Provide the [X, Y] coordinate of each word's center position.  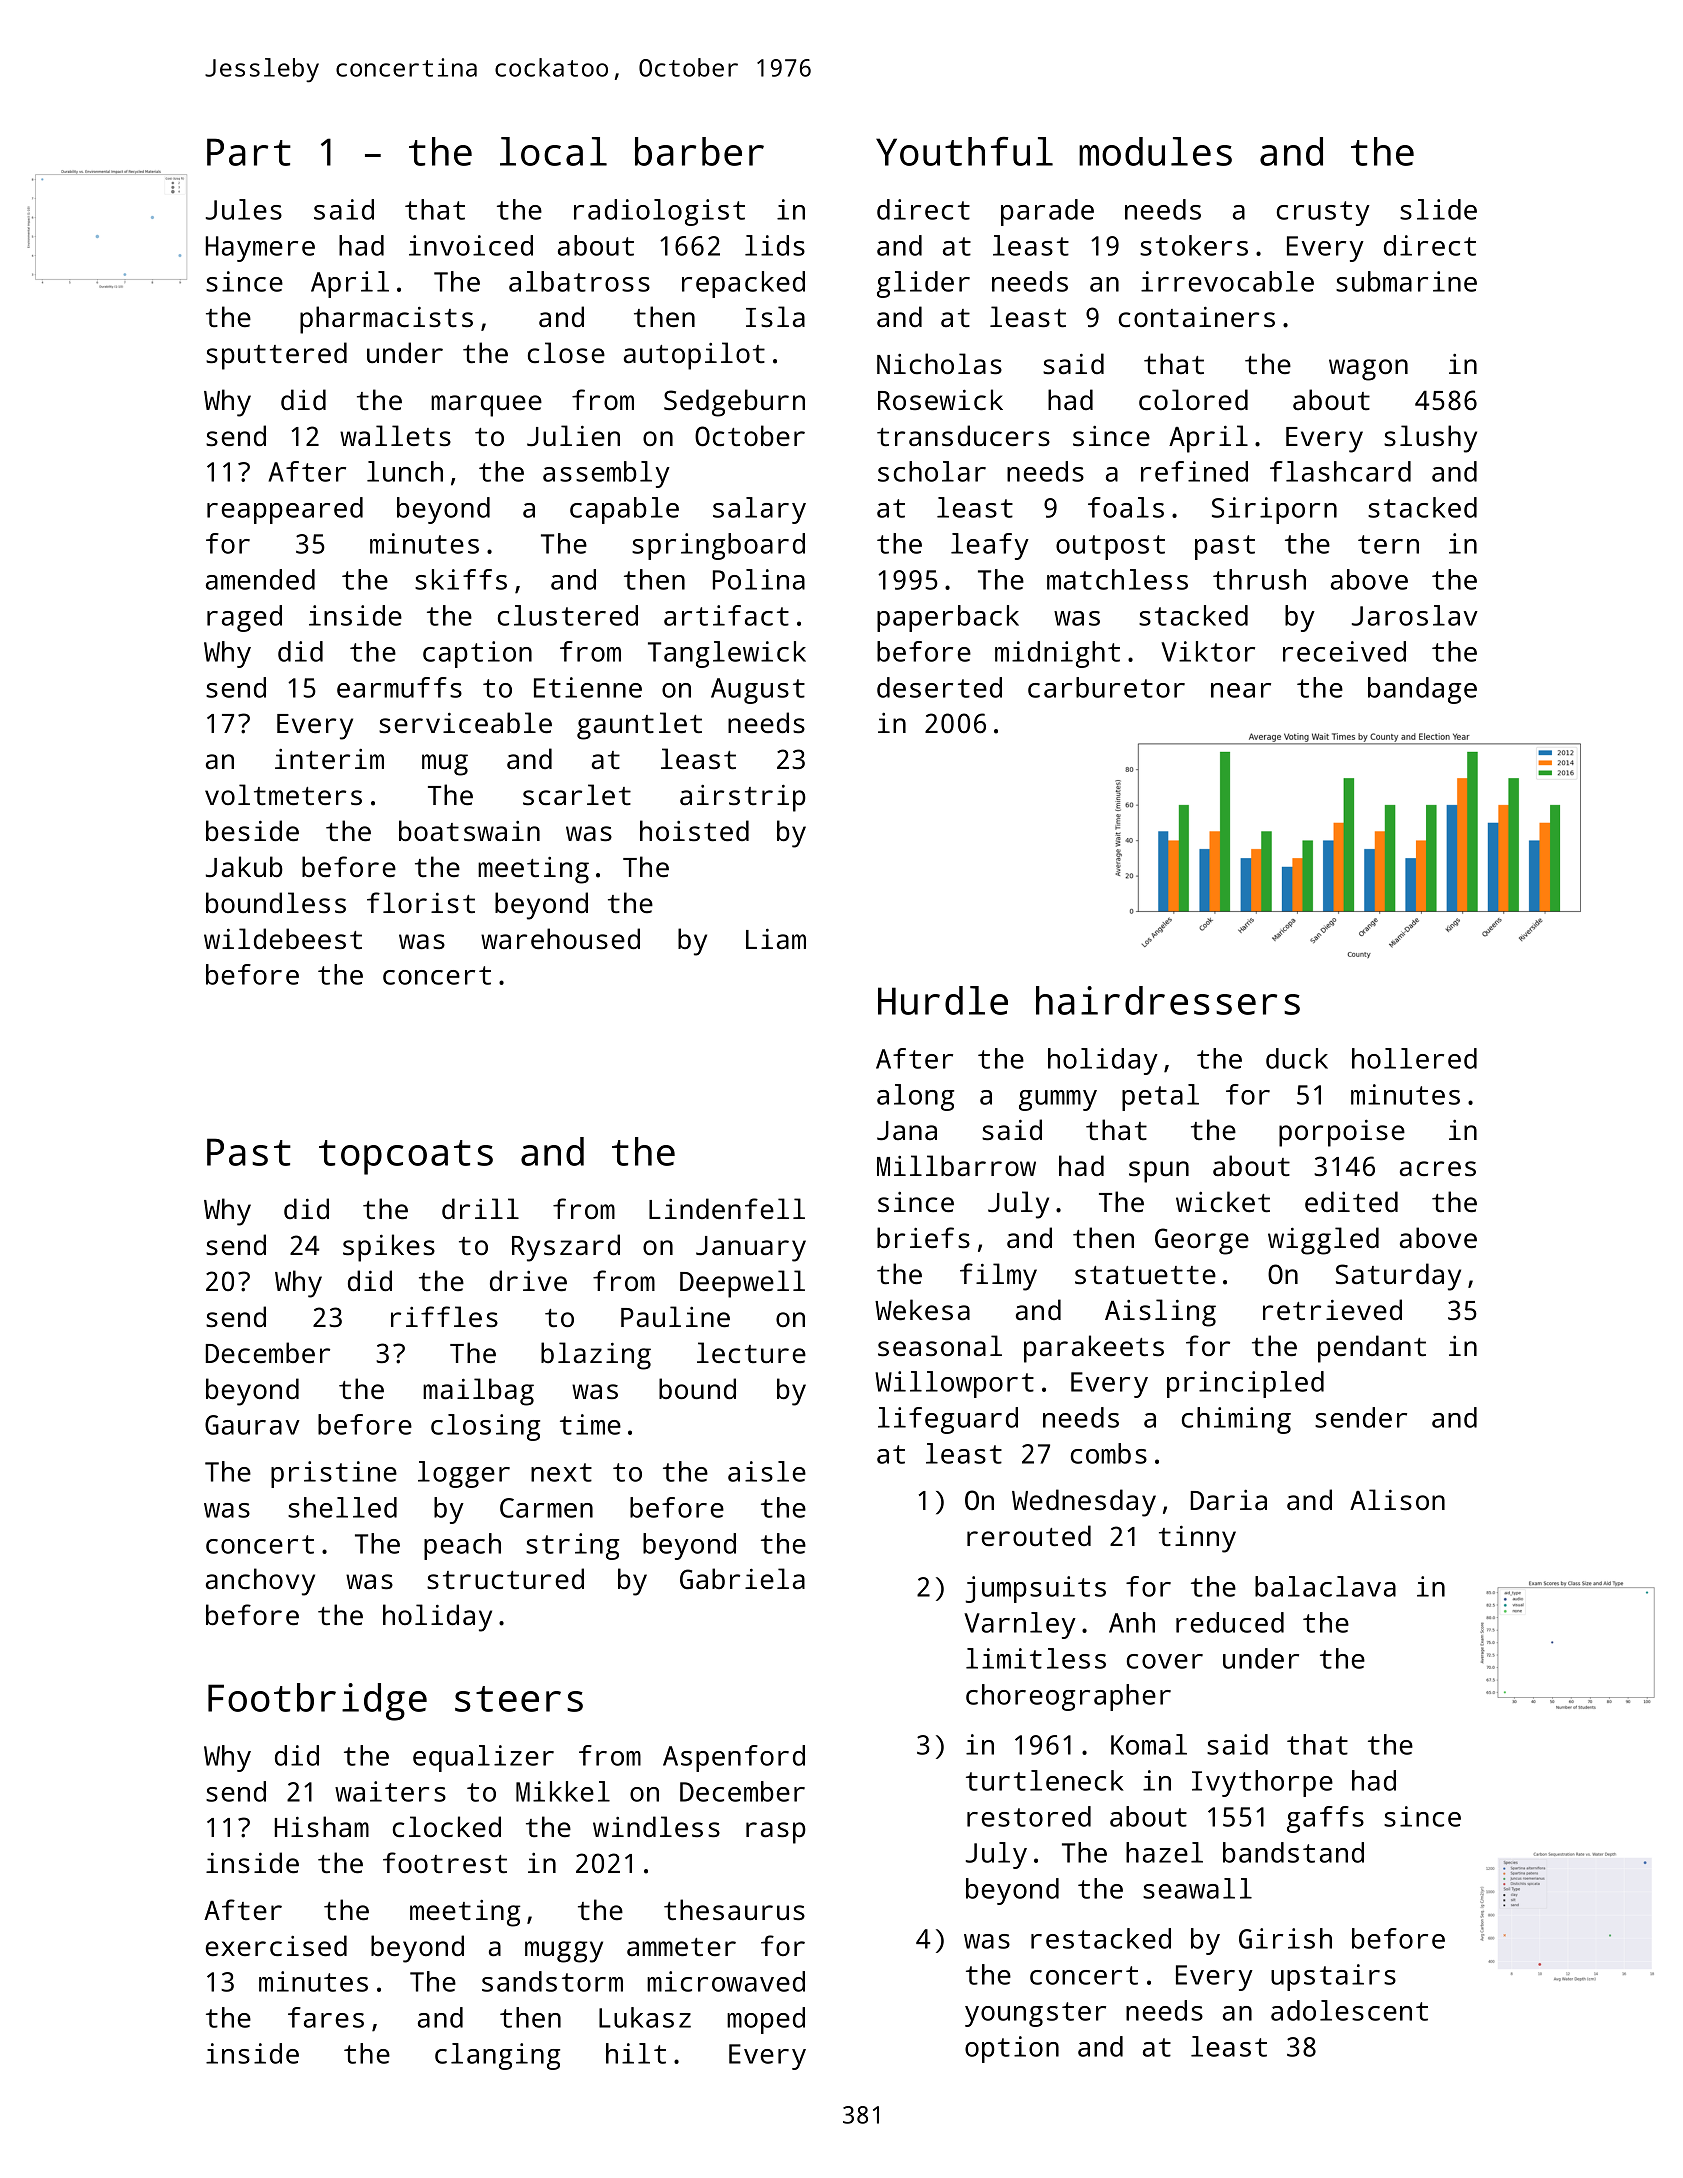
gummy [1058, 1100]
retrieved [1332, 1310]
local [553, 151]
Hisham [322, 1827]
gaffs [1325, 1819]
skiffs [461, 579]
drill [480, 1208]
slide [1438, 209]
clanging [497, 2056]
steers [519, 1699]
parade [1047, 212]
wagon [1368, 370]
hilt [636, 2053]
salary [759, 510]
